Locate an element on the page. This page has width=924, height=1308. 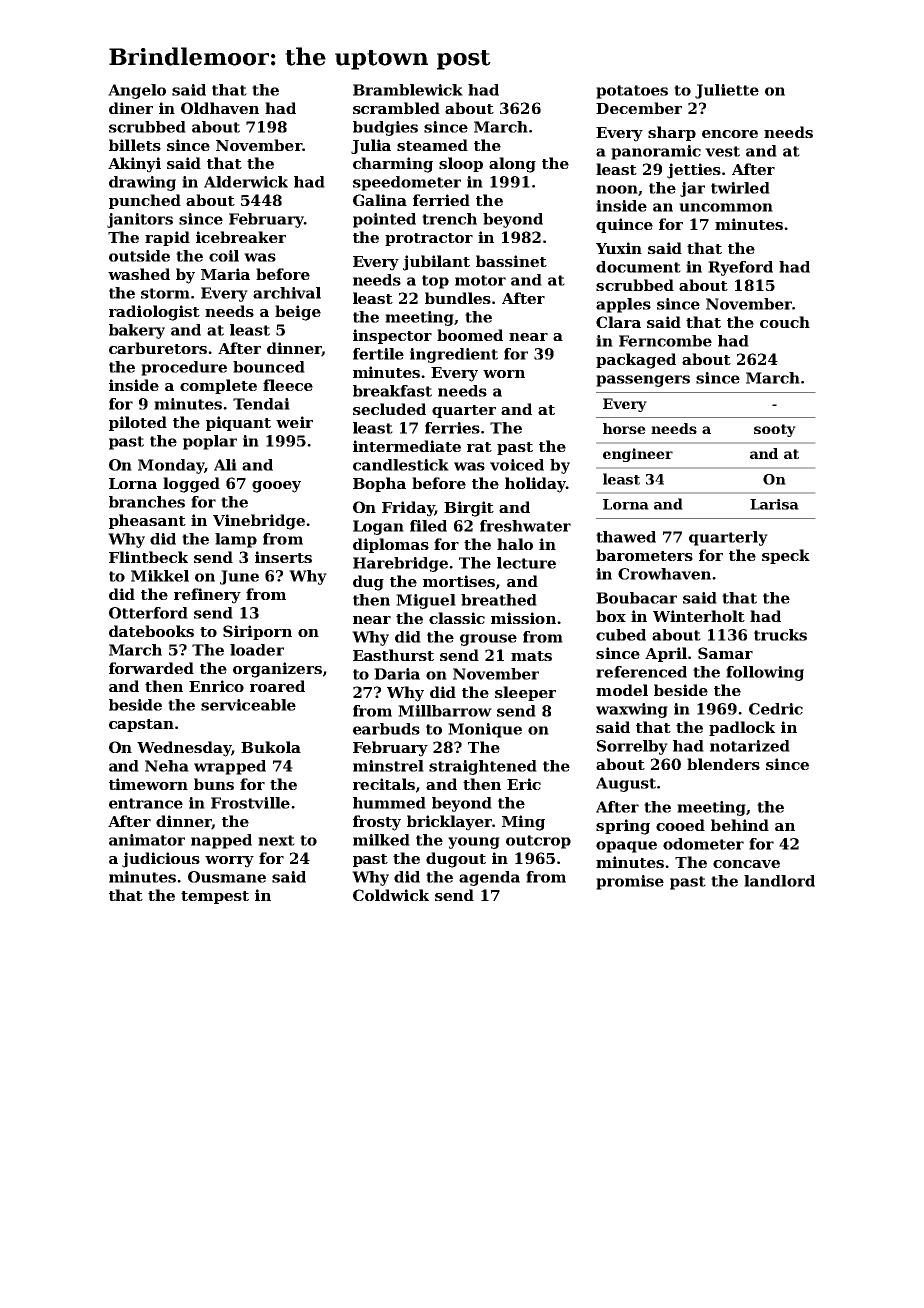
cubed is located at coordinates (621, 635).
